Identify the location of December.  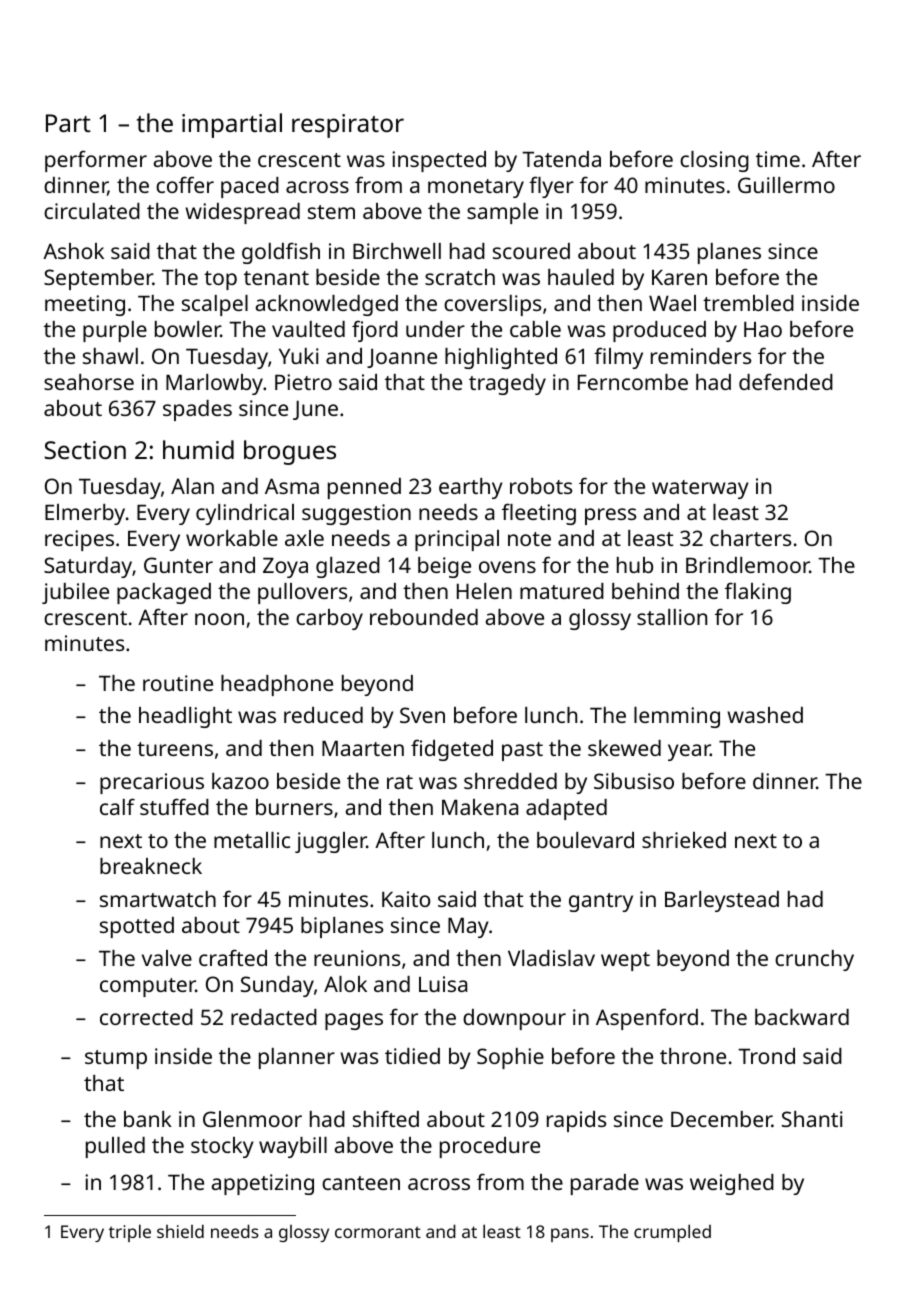
(721, 1119).
